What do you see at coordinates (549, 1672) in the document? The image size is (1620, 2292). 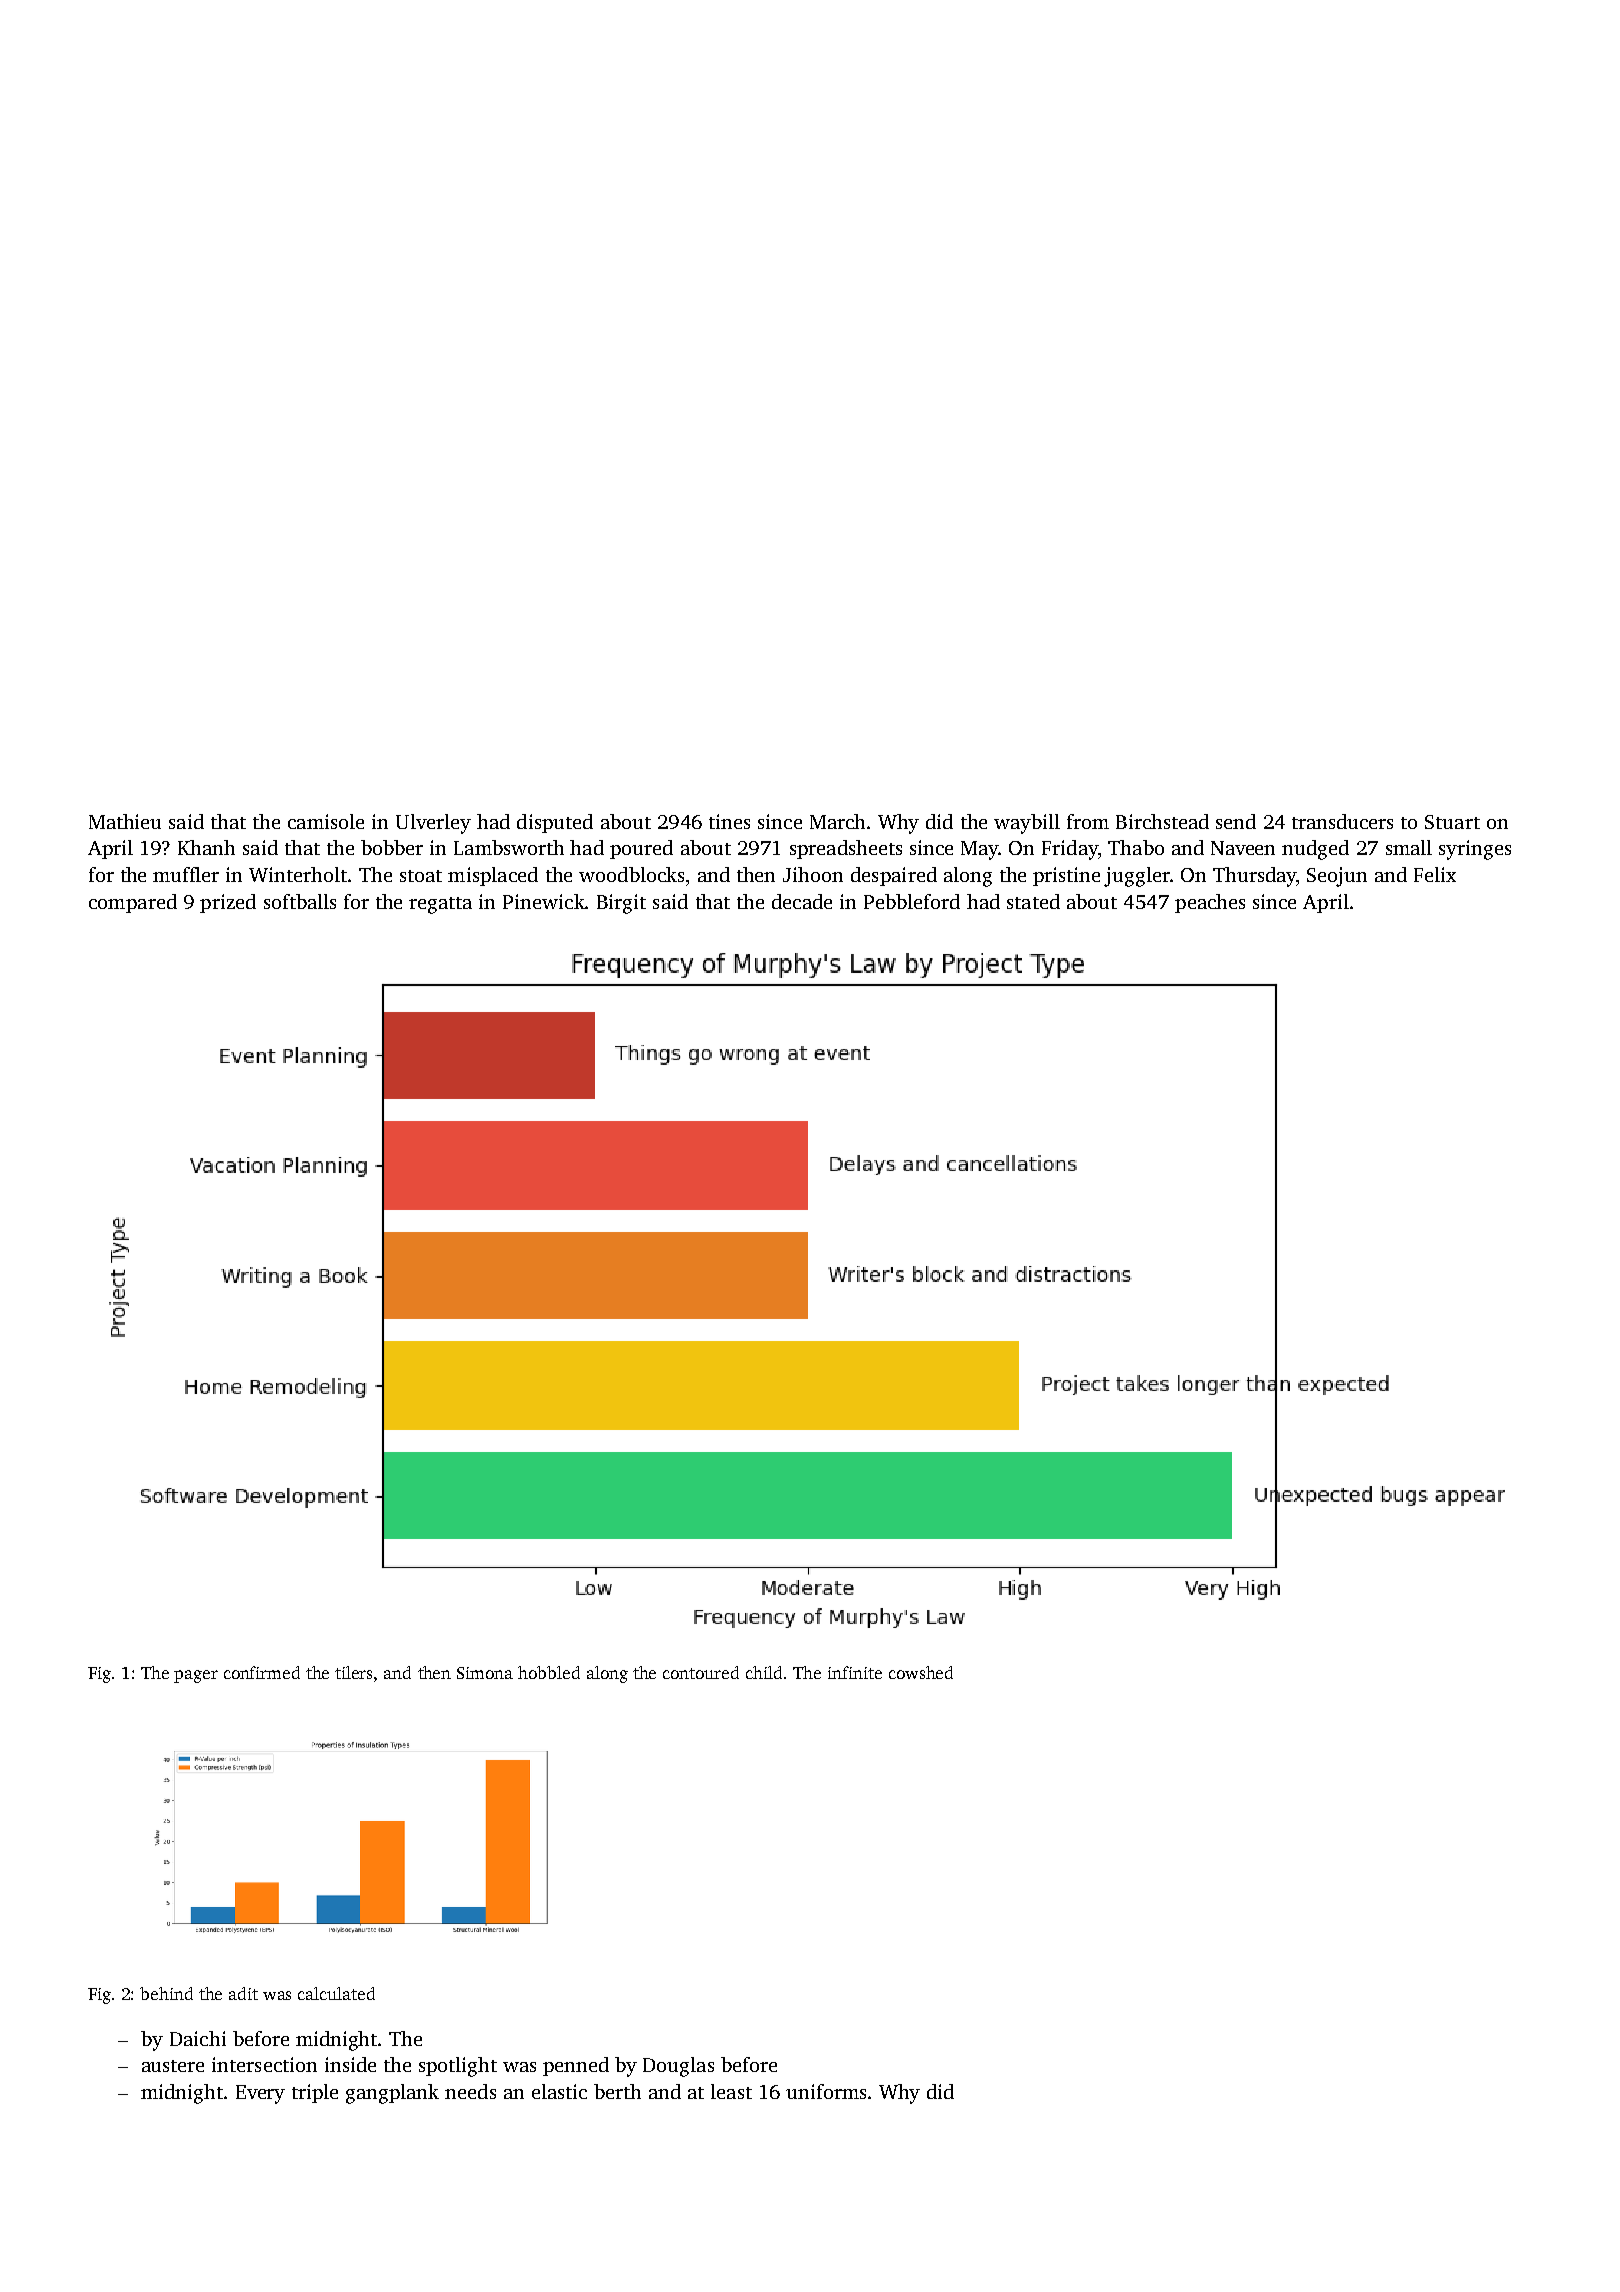 I see `hobbled` at bounding box center [549, 1672].
